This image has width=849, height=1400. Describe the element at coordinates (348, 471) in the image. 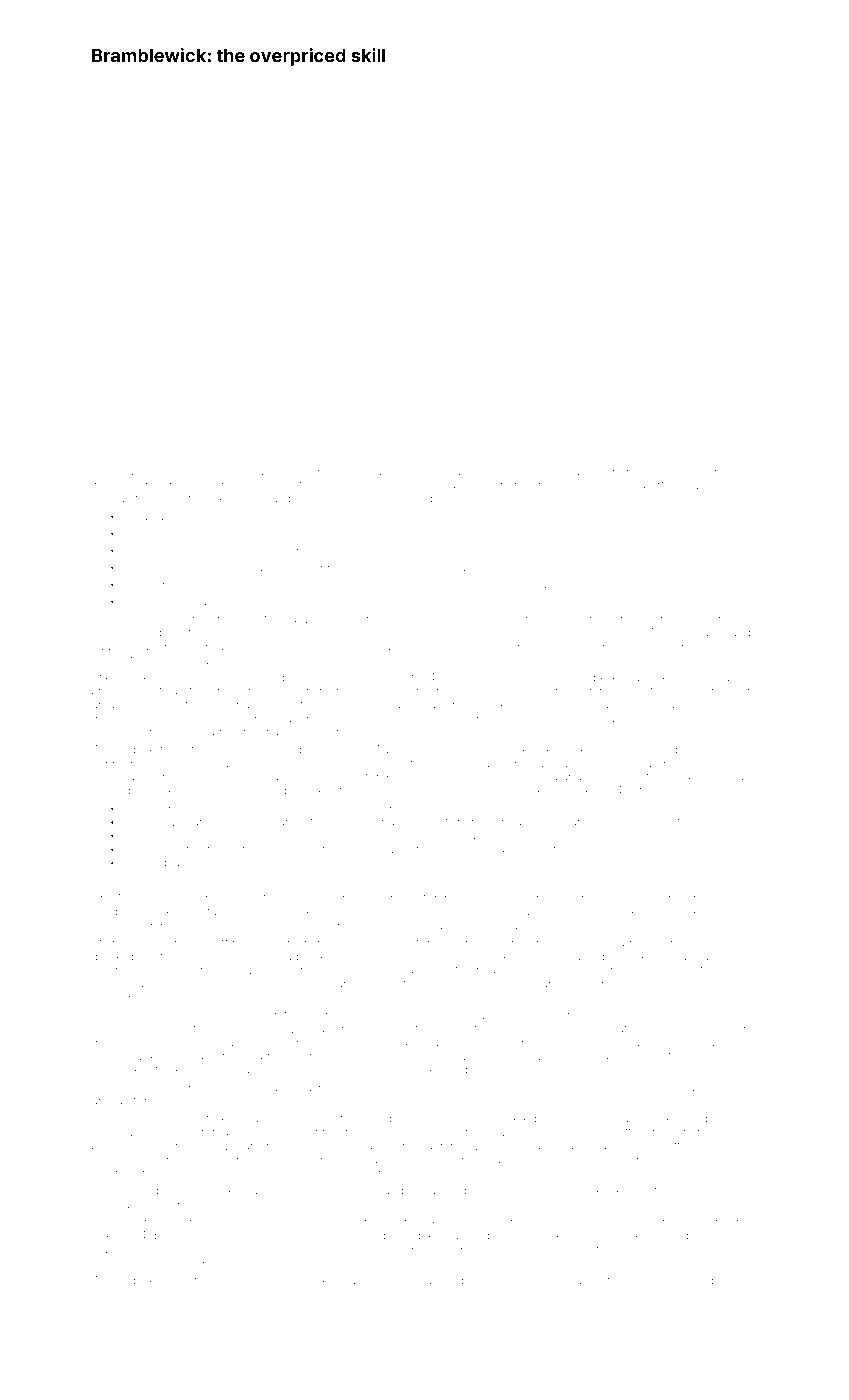

I see `hemmed` at that location.
